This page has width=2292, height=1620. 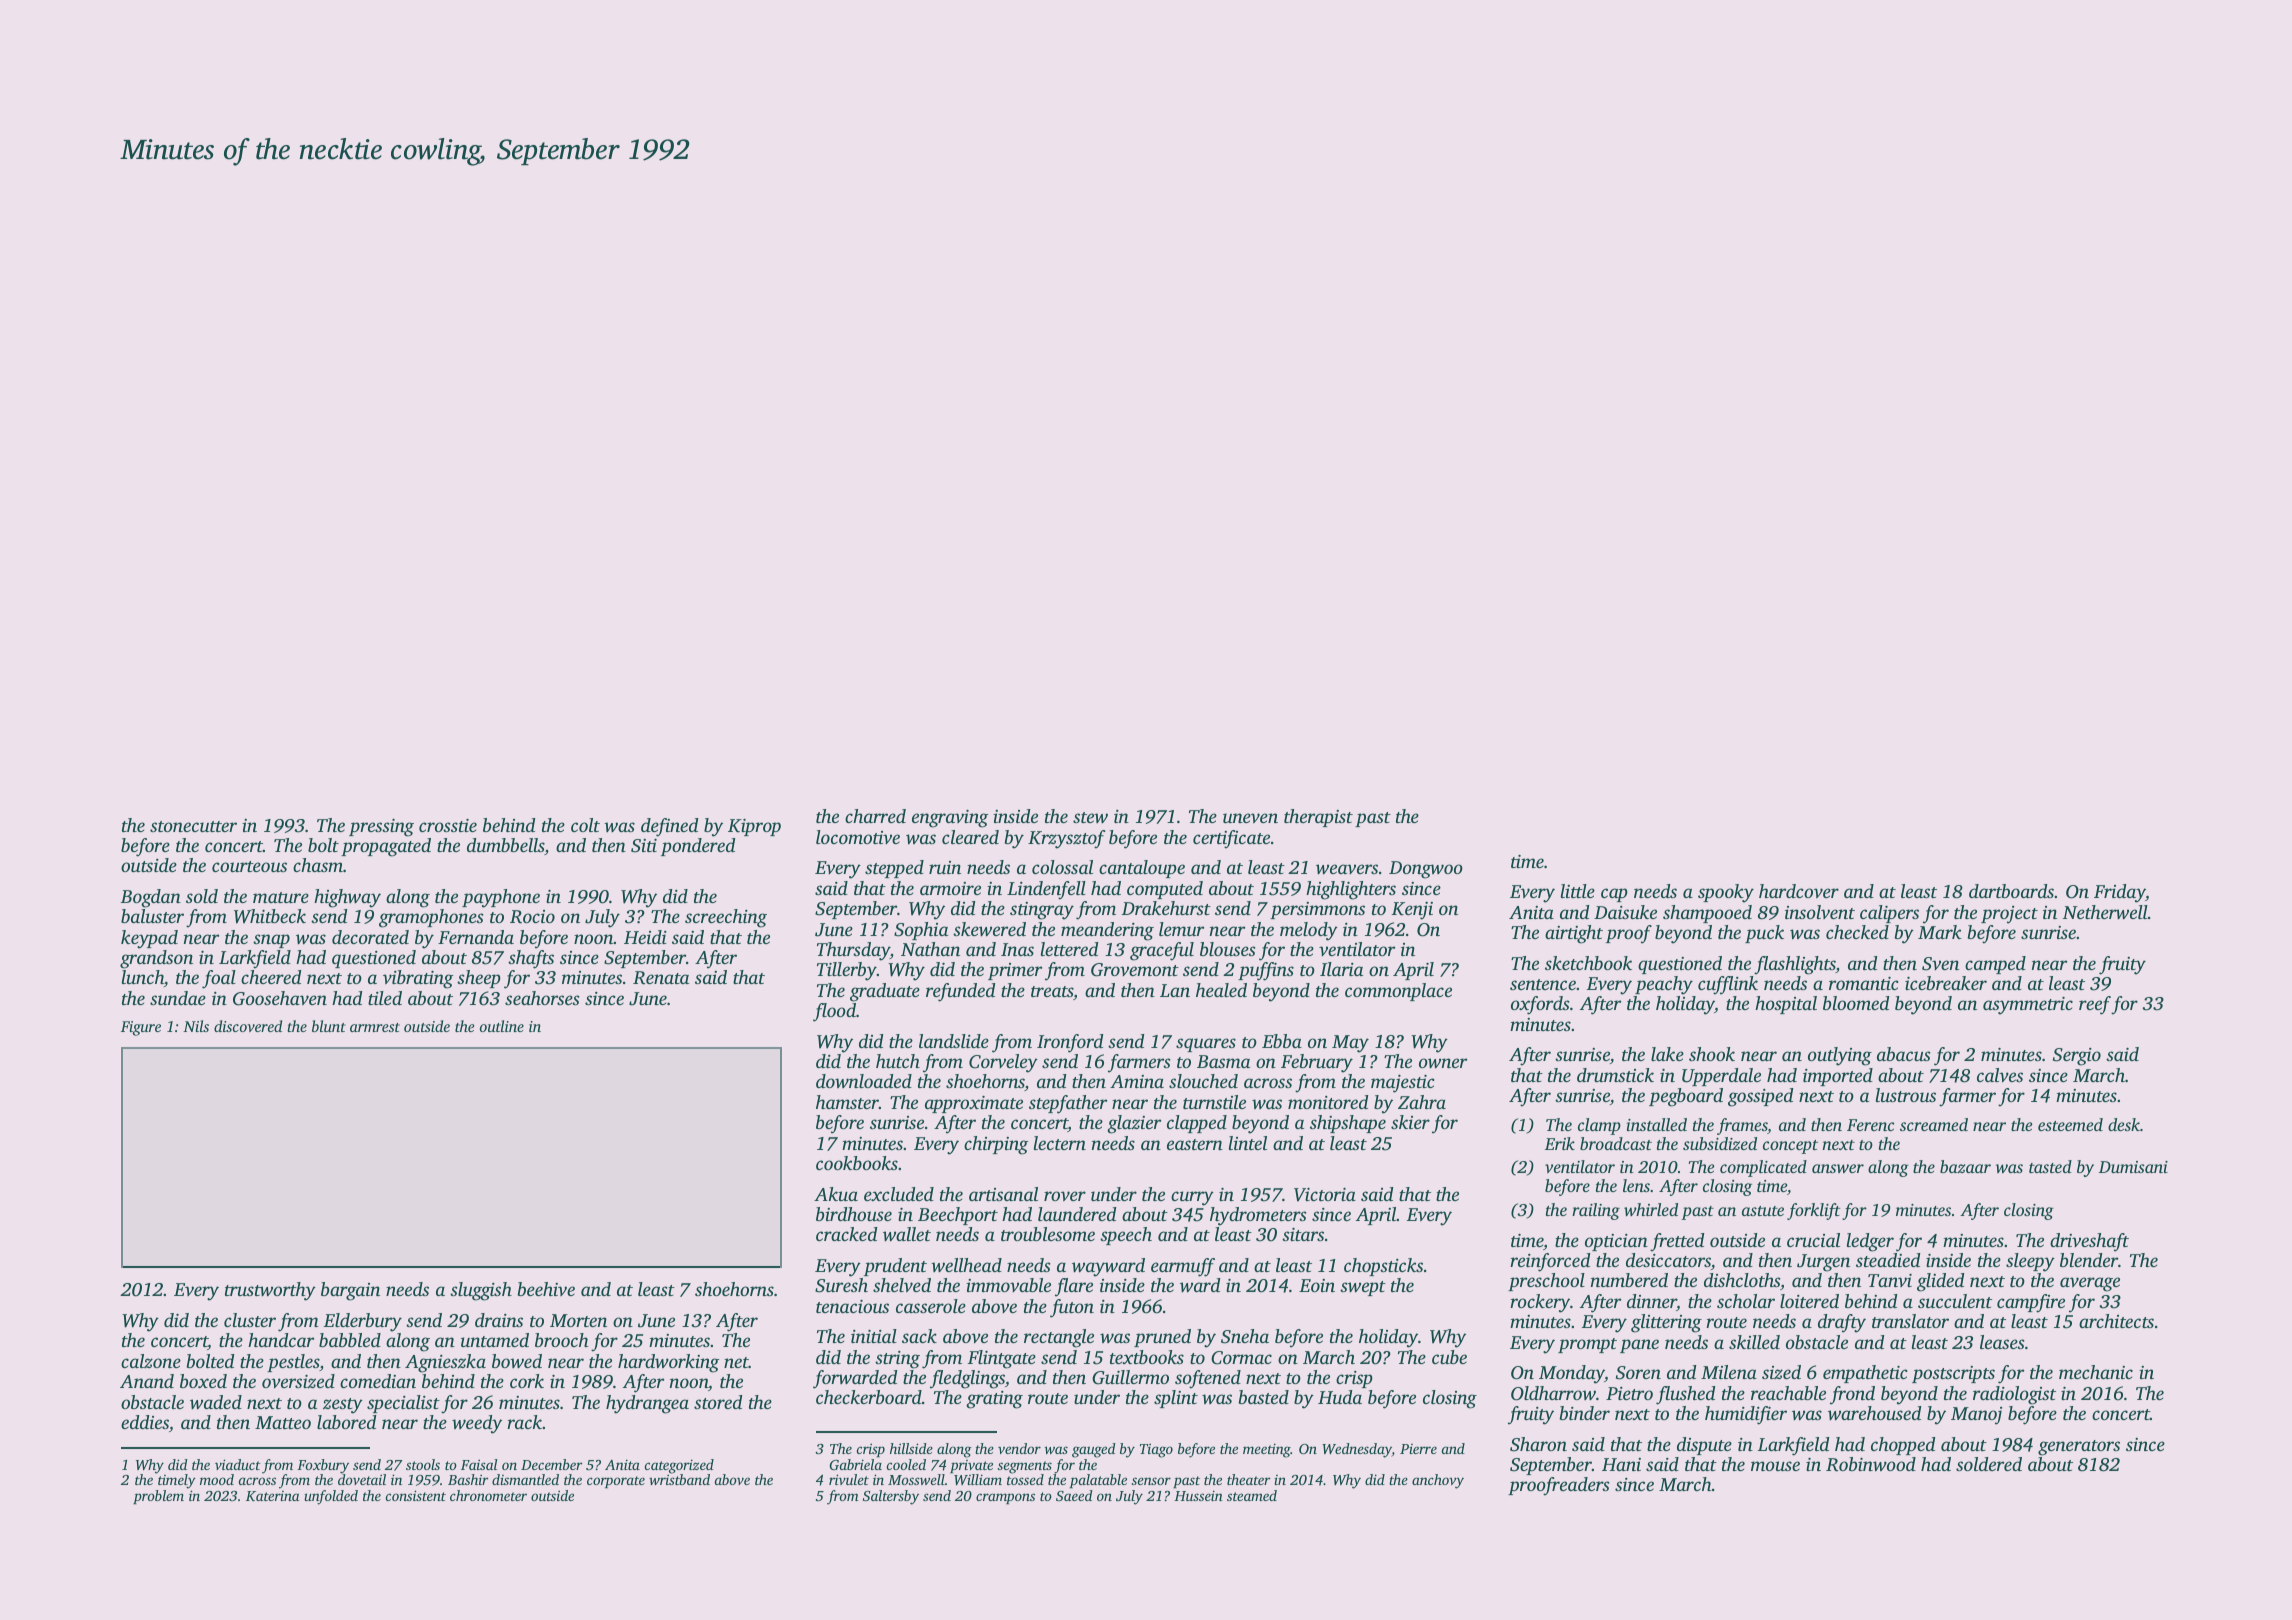 What do you see at coordinates (331, 1497) in the page?
I see `unfolded` at bounding box center [331, 1497].
